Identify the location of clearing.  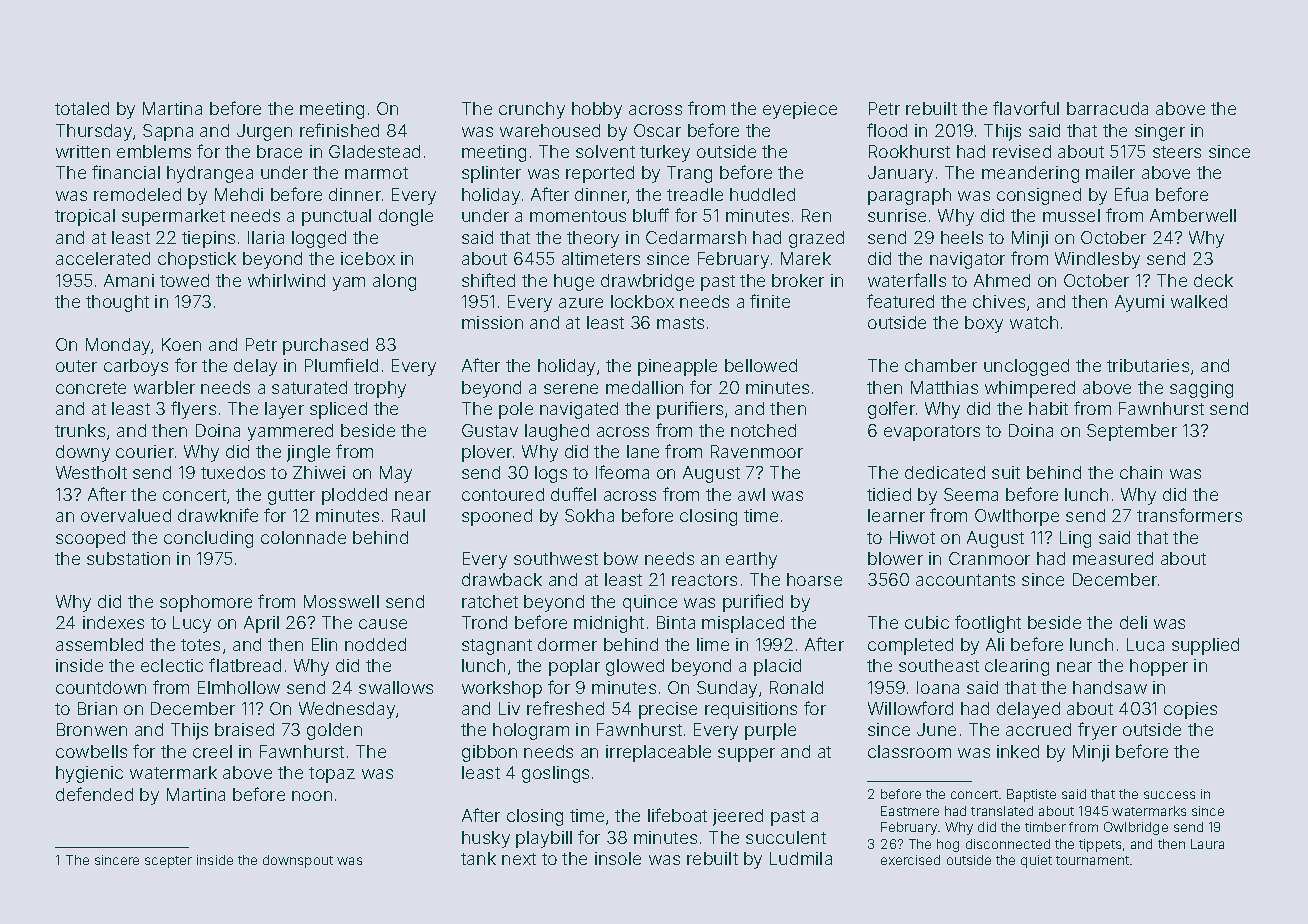
(1017, 667).
